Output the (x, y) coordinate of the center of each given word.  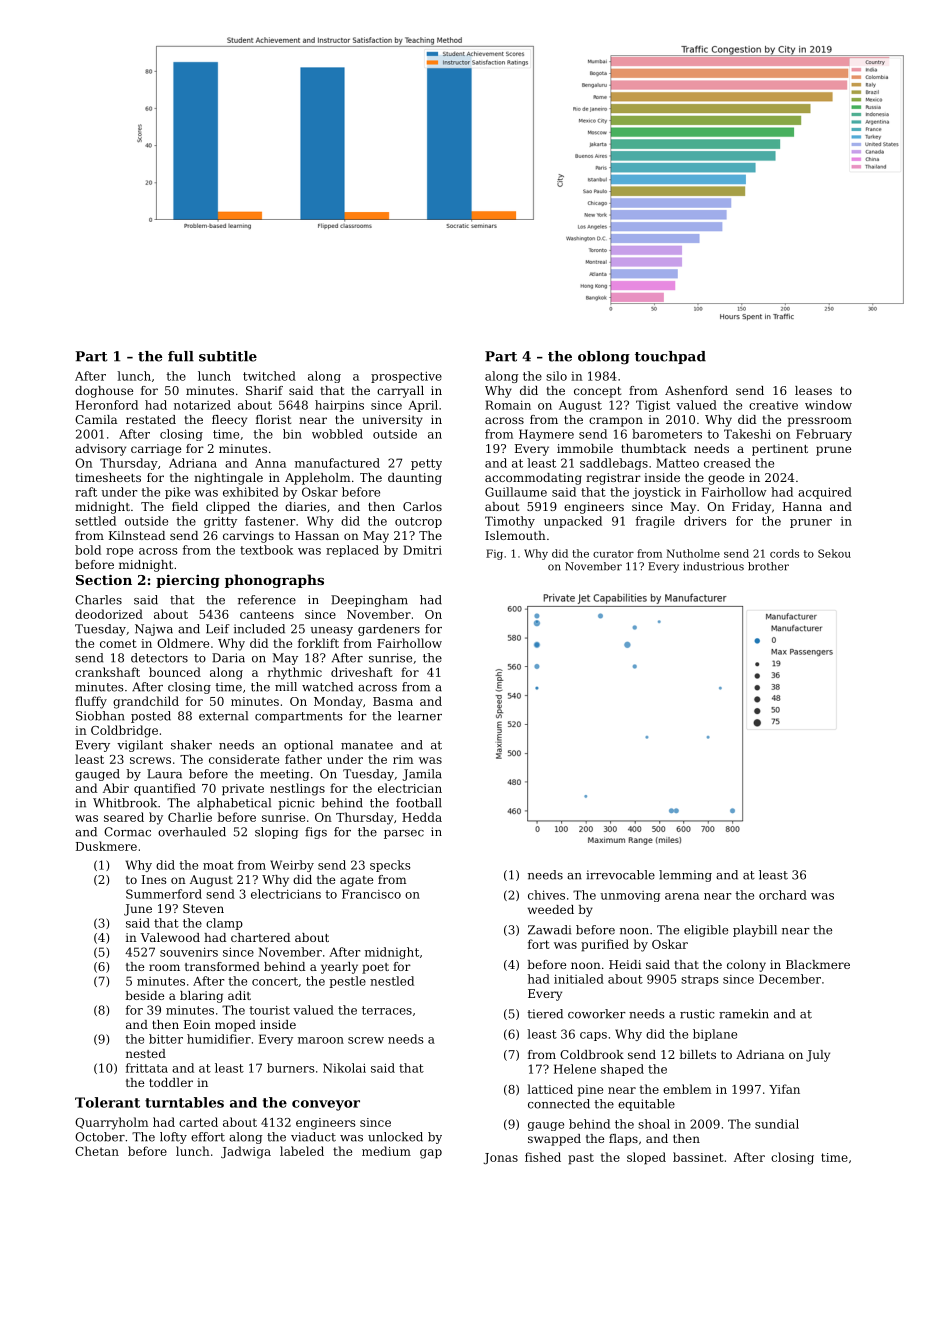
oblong (604, 358)
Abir (116, 788)
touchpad (670, 357)
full (181, 356)
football (419, 803)
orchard (783, 895)
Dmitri (422, 550)
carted (198, 1122)
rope (119, 552)
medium (386, 1151)
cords (784, 553)
